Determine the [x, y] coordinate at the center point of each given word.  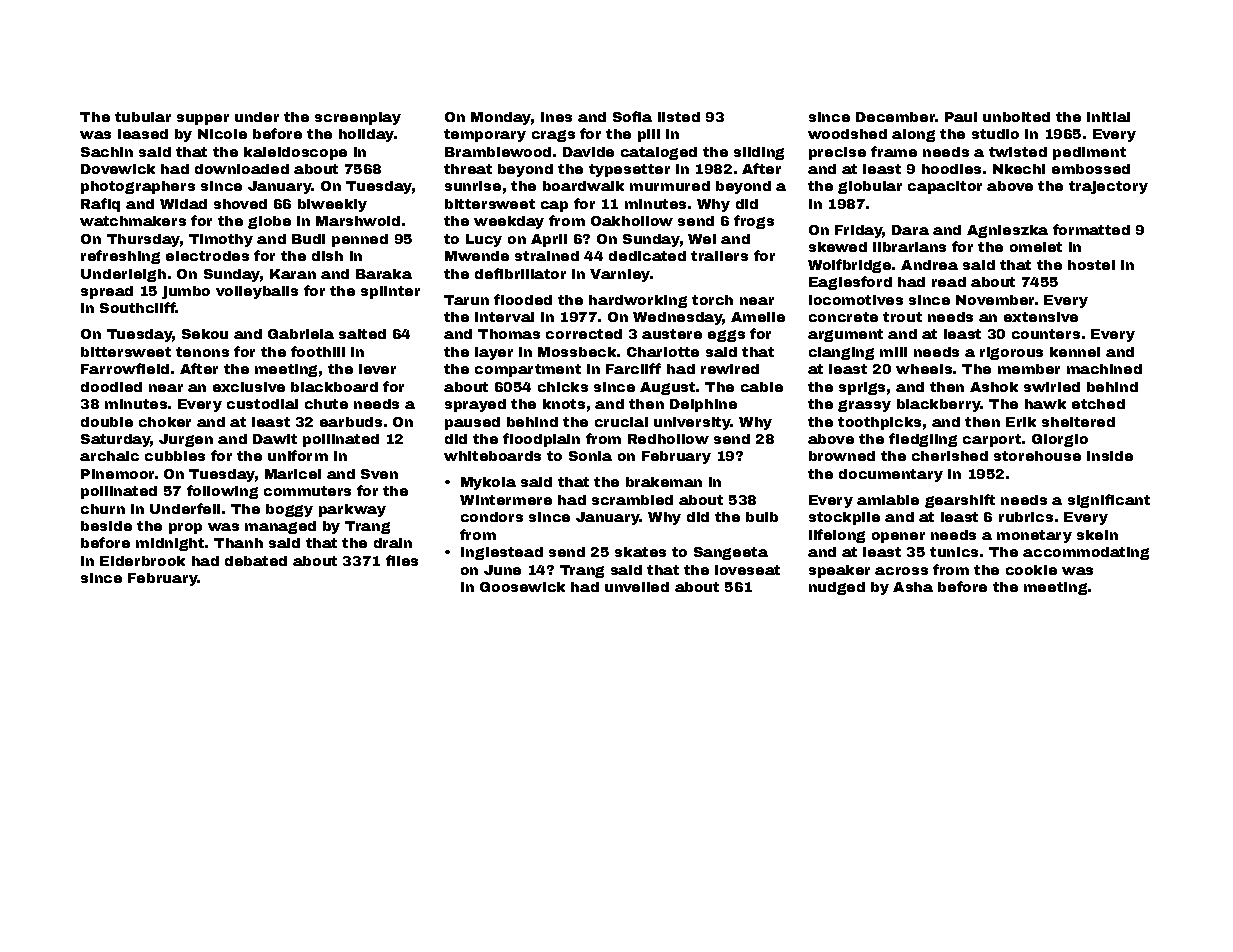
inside [1110, 456]
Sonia [590, 456]
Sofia [632, 116]
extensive [1041, 317]
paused [472, 423]
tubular [143, 117]
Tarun [466, 300]
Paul [961, 117]
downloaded [242, 169]
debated [256, 561]
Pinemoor [117, 474]
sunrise [473, 186]
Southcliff [138, 307]
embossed [1091, 169]
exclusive [249, 387]
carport [992, 440]
